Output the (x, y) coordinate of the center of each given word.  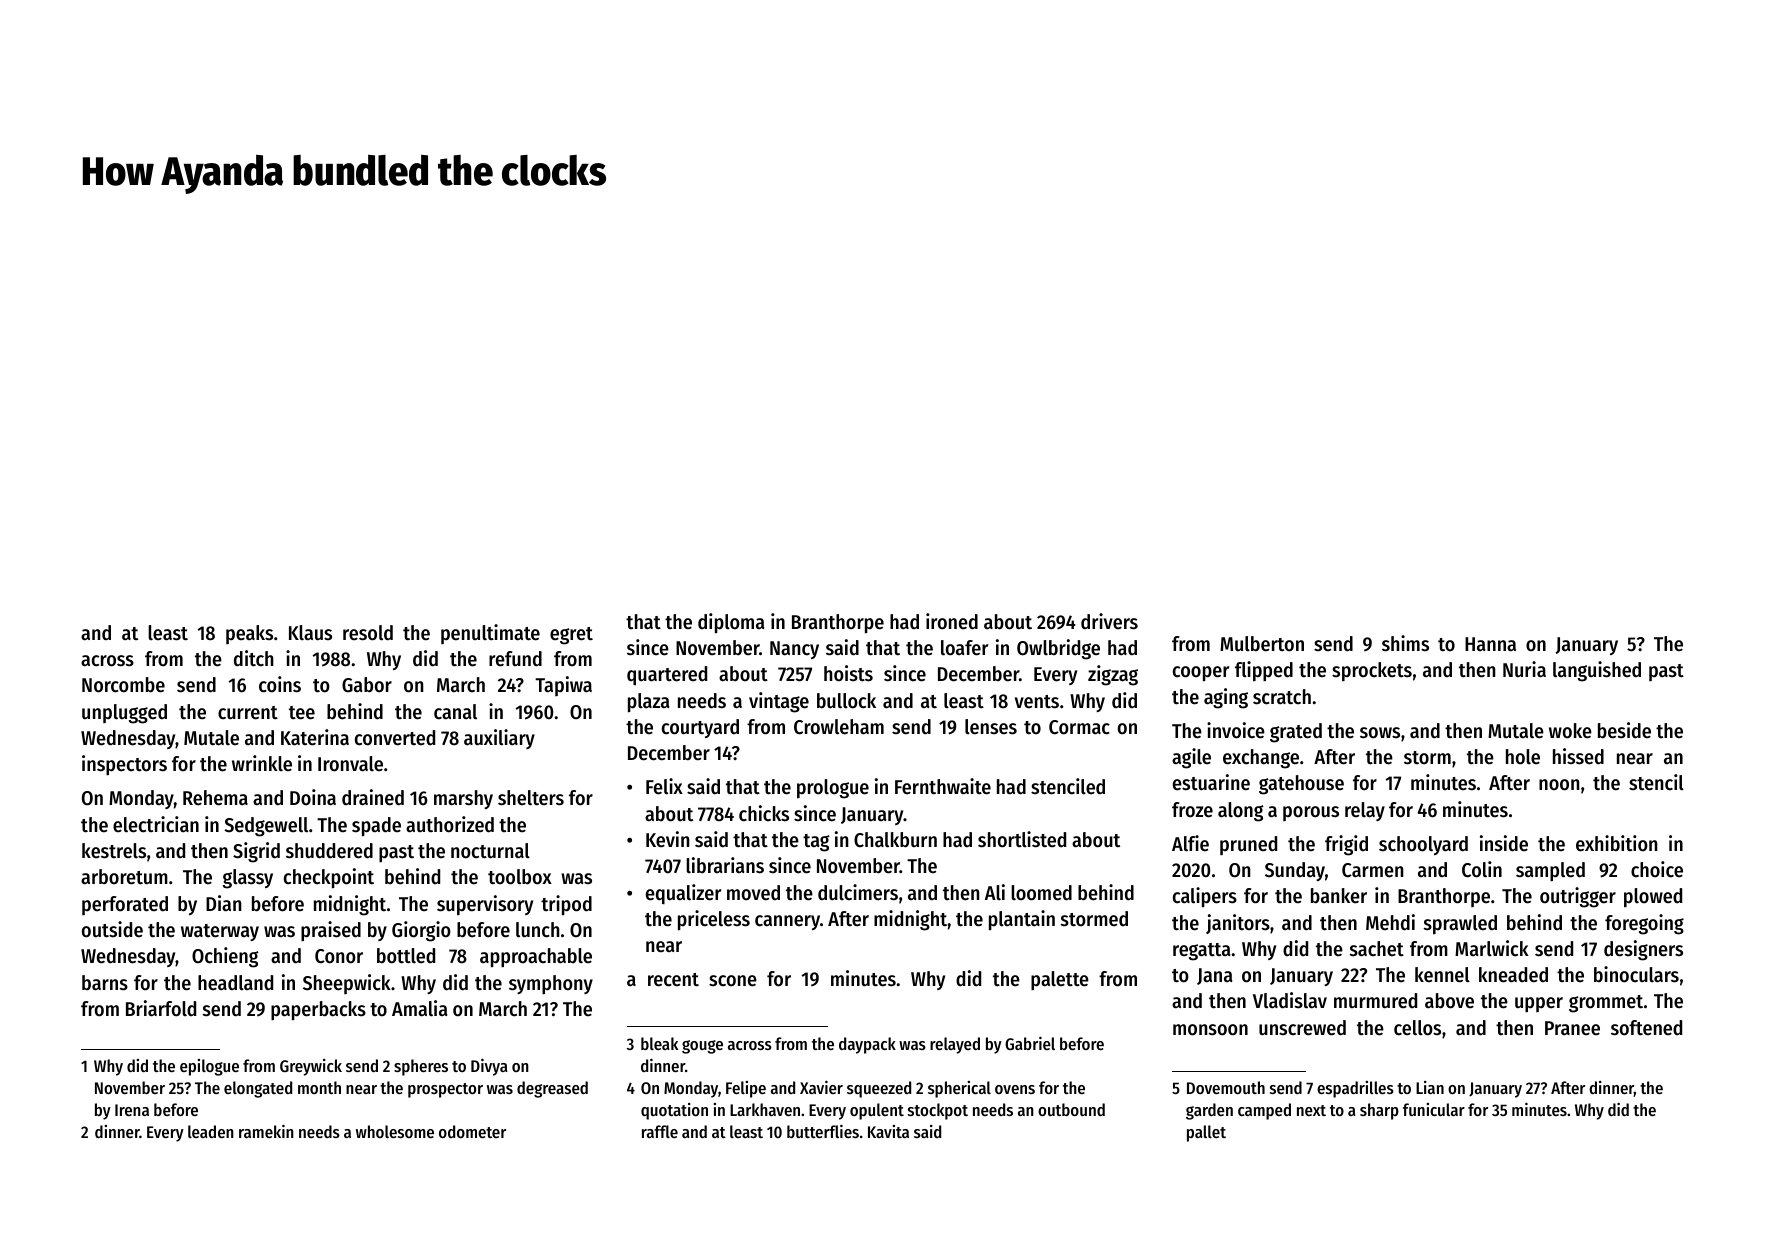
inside (1504, 843)
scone (733, 981)
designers (1643, 950)
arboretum (124, 877)
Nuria (1524, 669)
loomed (1041, 893)
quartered (667, 676)
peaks (249, 634)
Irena (132, 1110)
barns (105, 983)
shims (1405, 643)
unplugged (124, 714)
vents (1037, 702)
